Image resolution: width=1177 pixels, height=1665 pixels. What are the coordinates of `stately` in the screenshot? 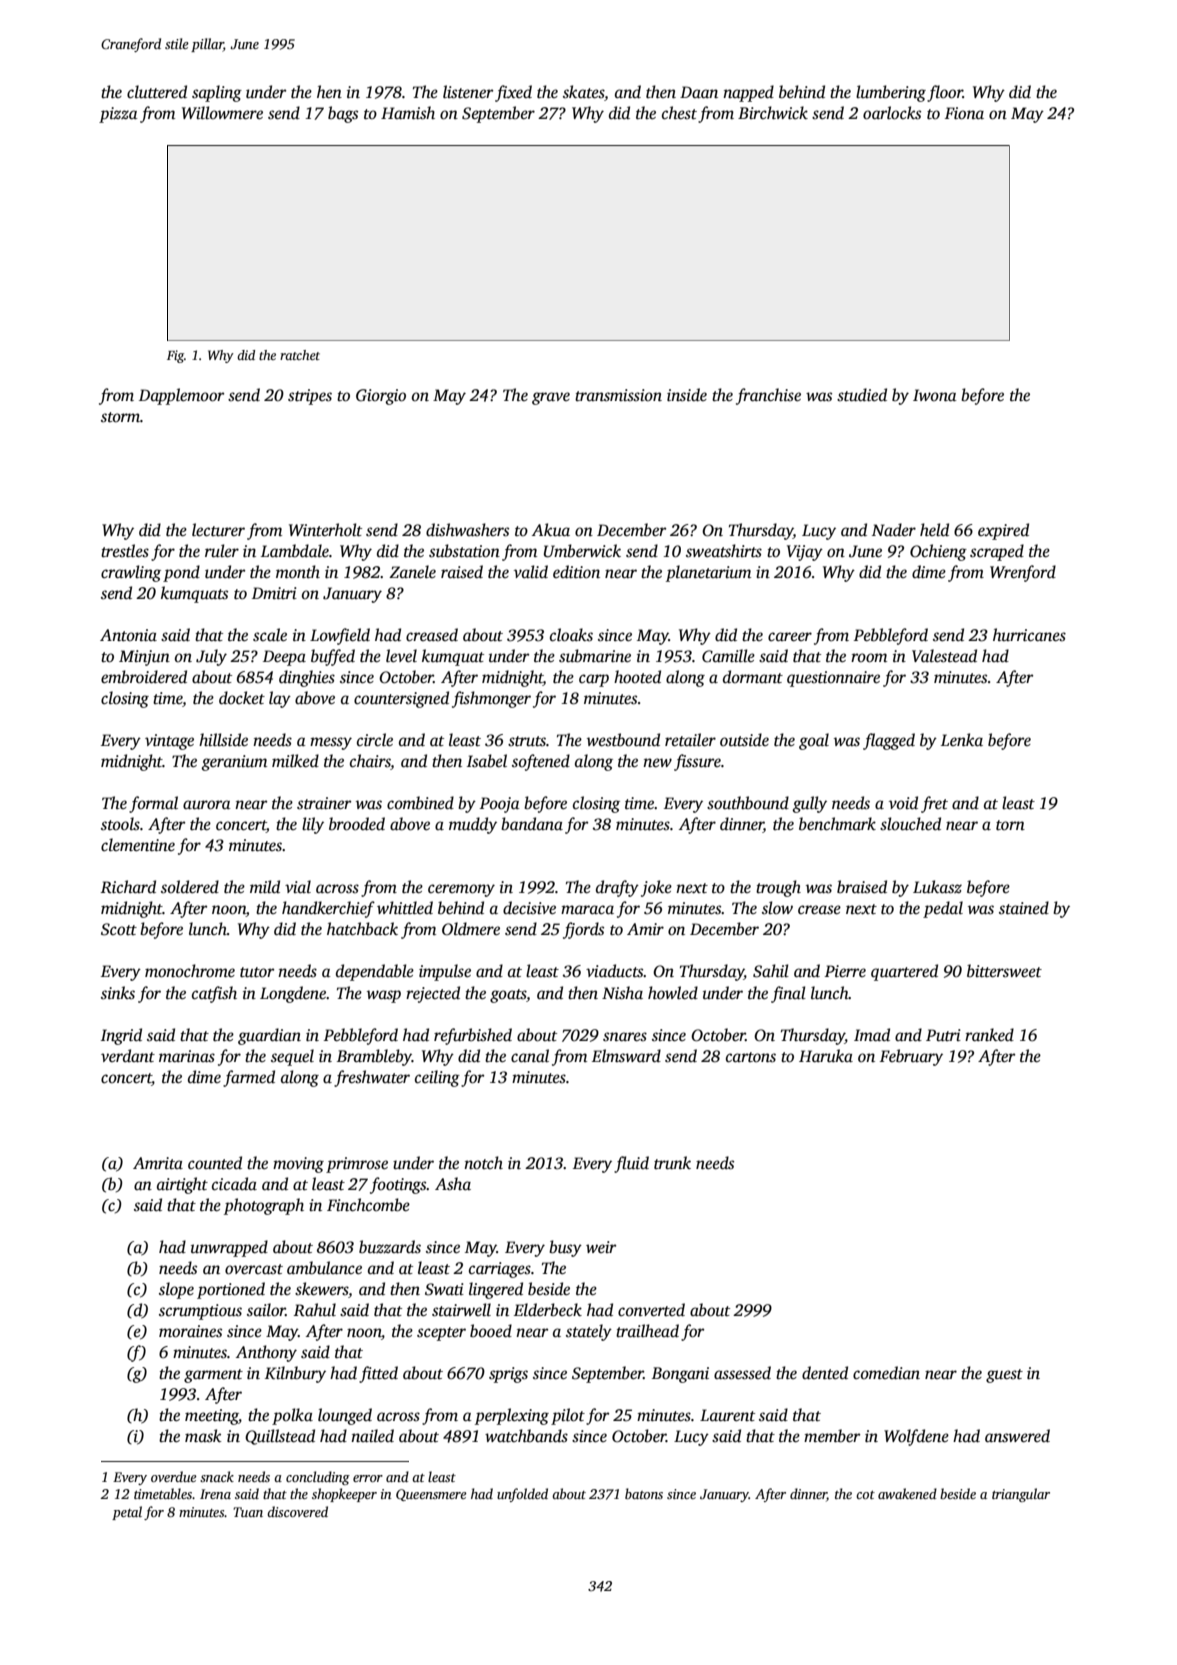 It's located at (589, 1332).
